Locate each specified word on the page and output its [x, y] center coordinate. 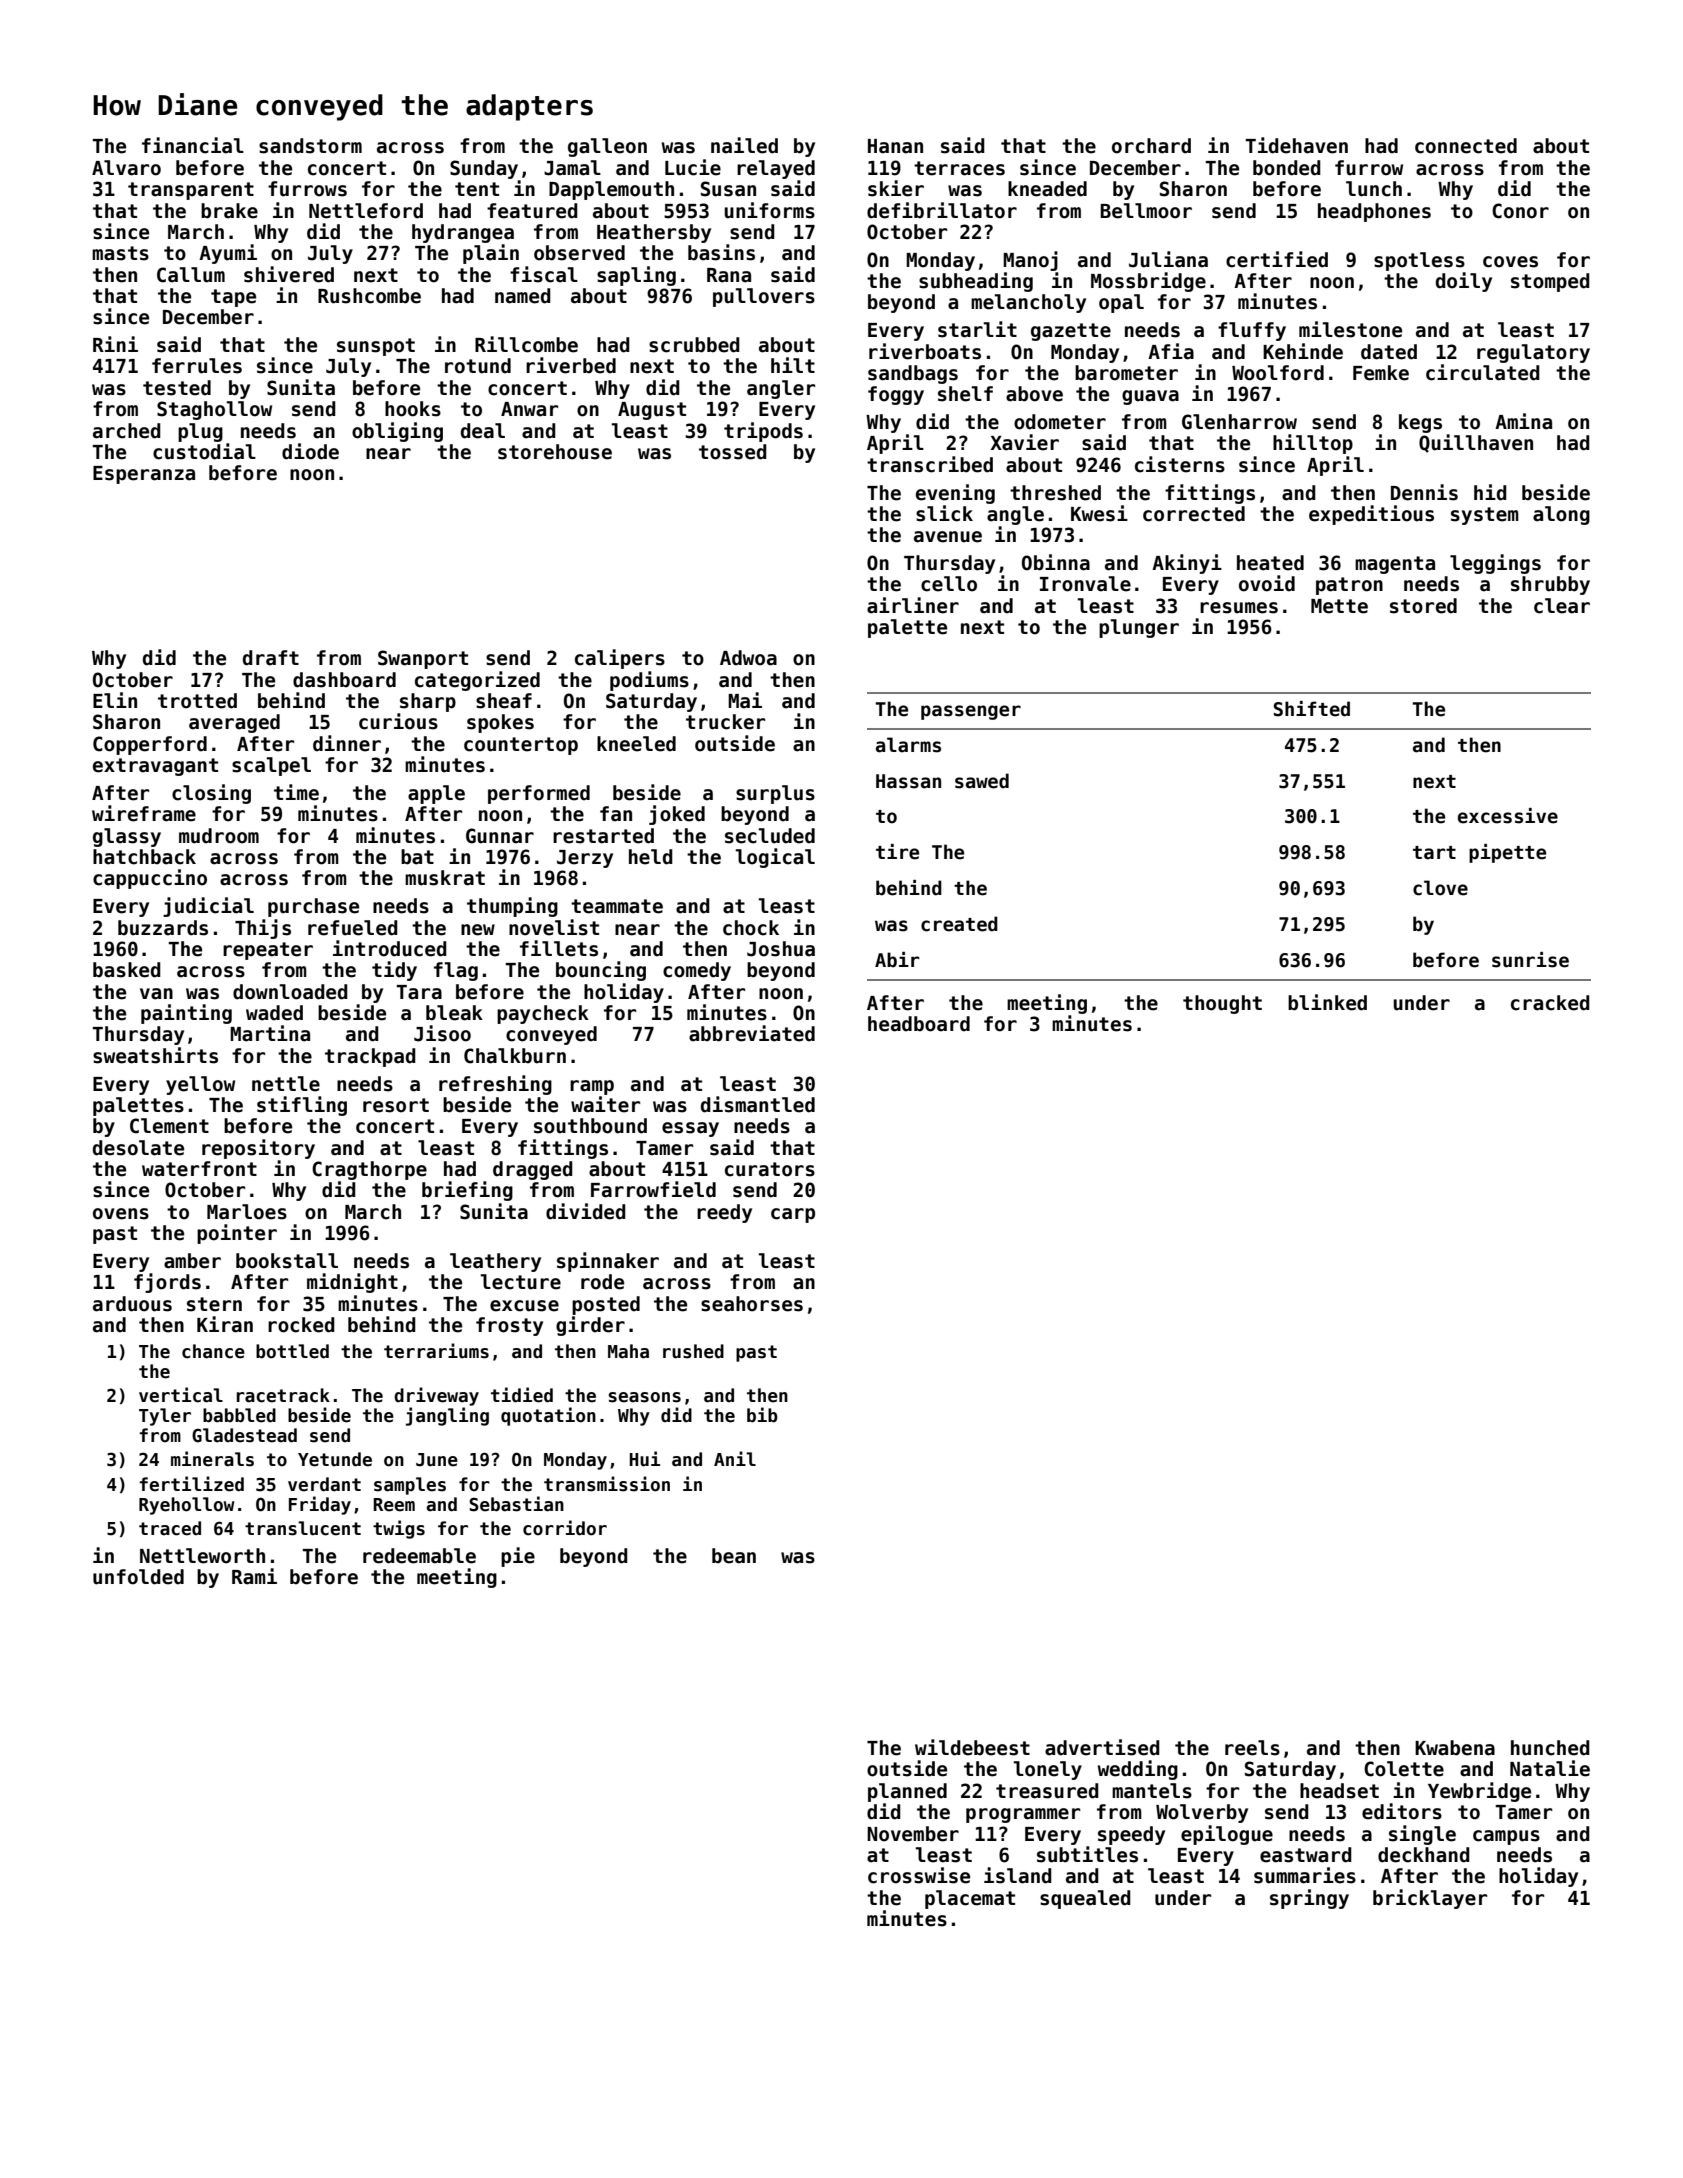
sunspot [376, 347]
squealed [1085, 1899]
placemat [970, 1899]
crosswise [919, 1875]
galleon [607, 147]
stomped [1550, 282]
